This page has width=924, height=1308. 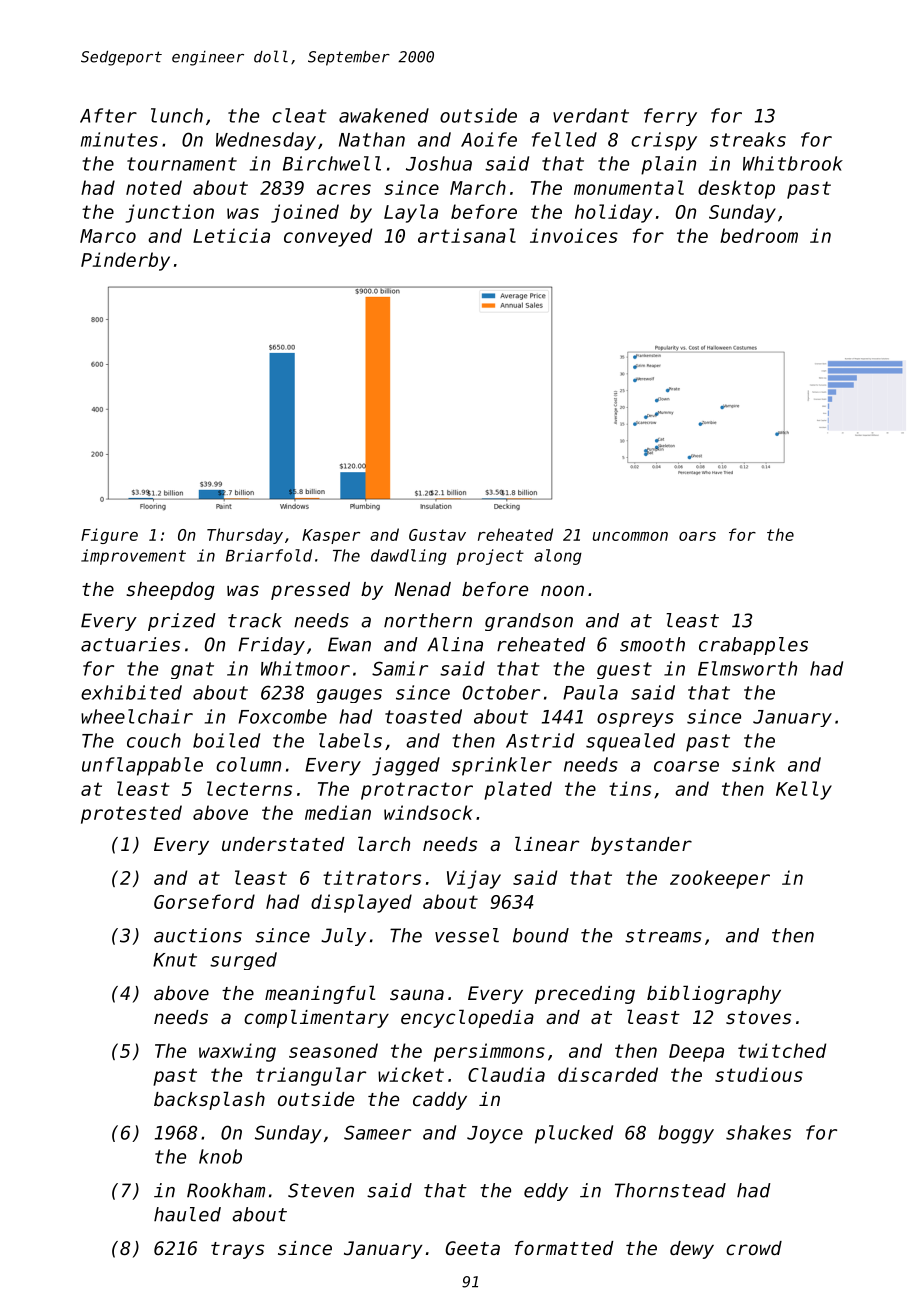 What do you see at coordinates (758, 1017) in the page?
I see `stoves` at bounding box center [758, 1017].
